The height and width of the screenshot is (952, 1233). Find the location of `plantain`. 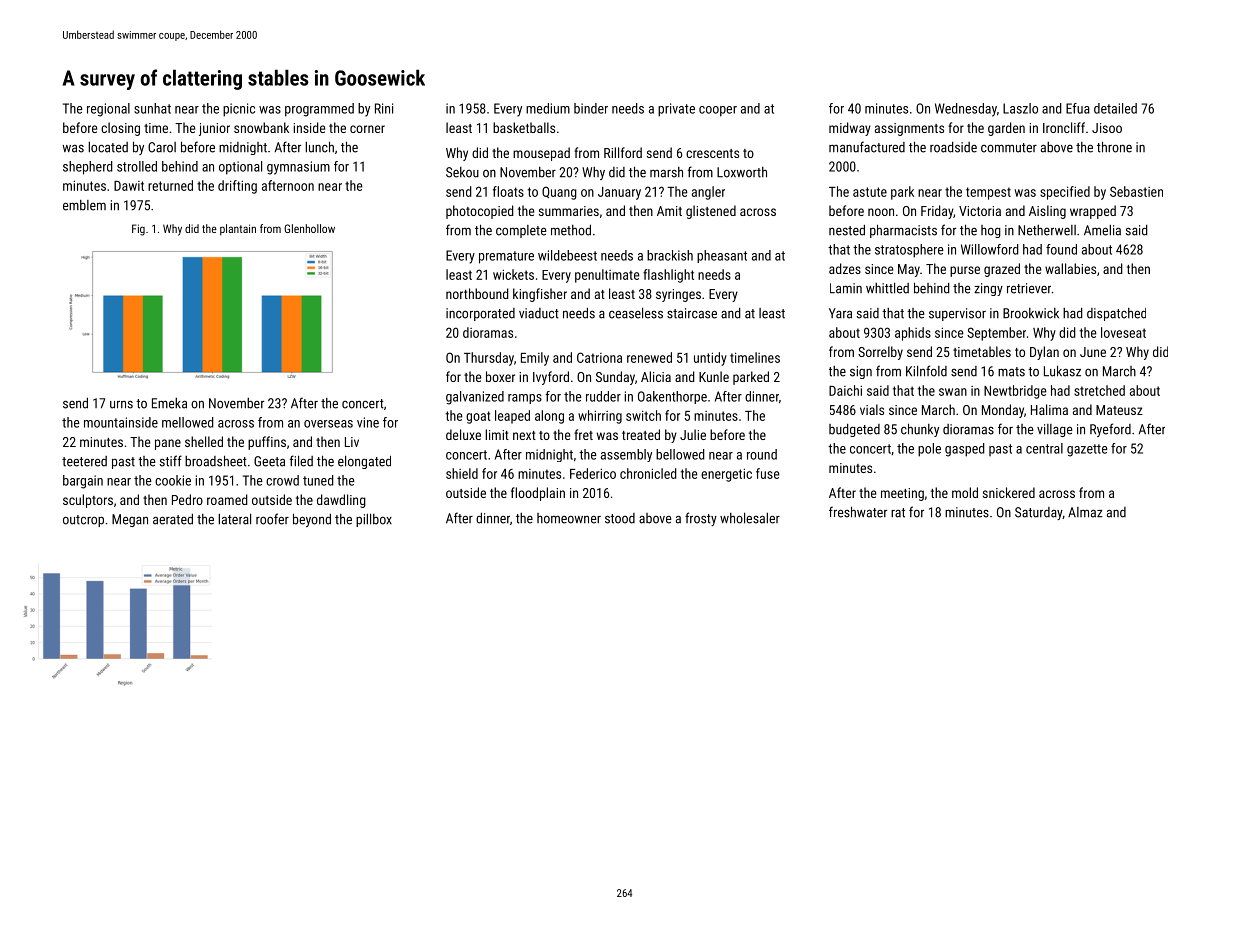

plantain is located at coordinates (238, 230).
